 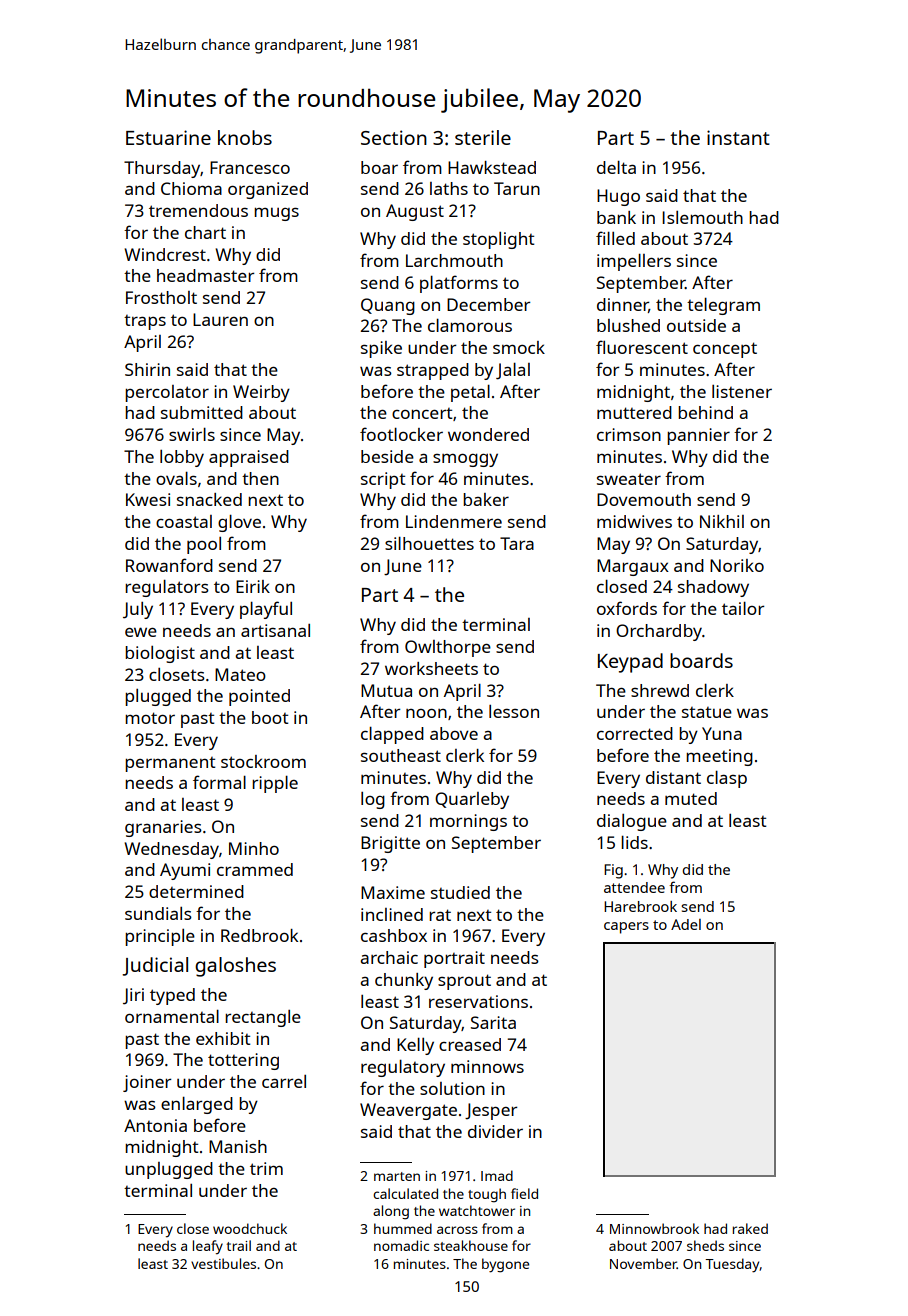 I want to click on telegram, so click(x=723, y=306).
